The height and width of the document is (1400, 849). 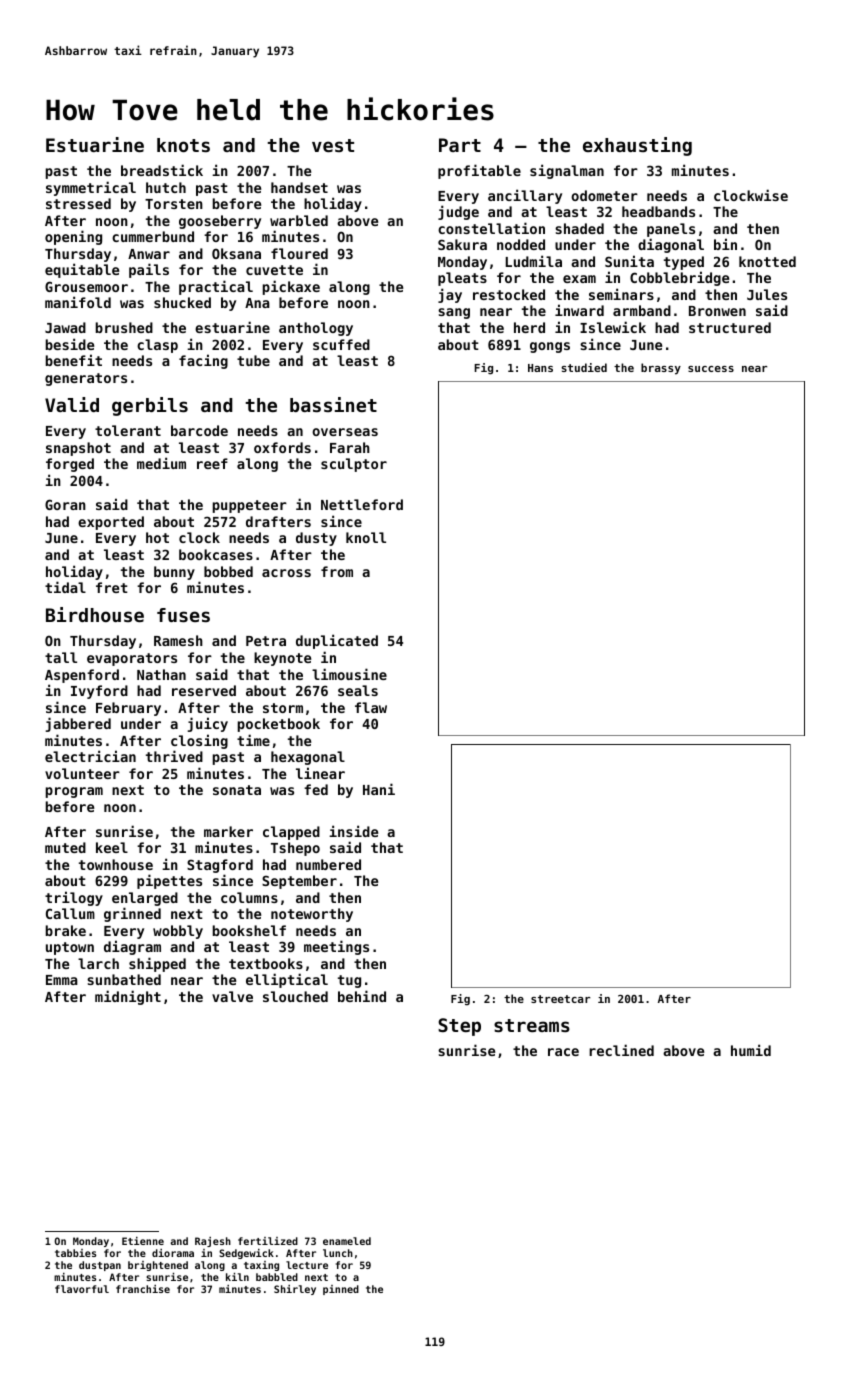 What do you see at coordinates (540, 368) in the document?
I see `Hans` at bounding box center [540, 368].
